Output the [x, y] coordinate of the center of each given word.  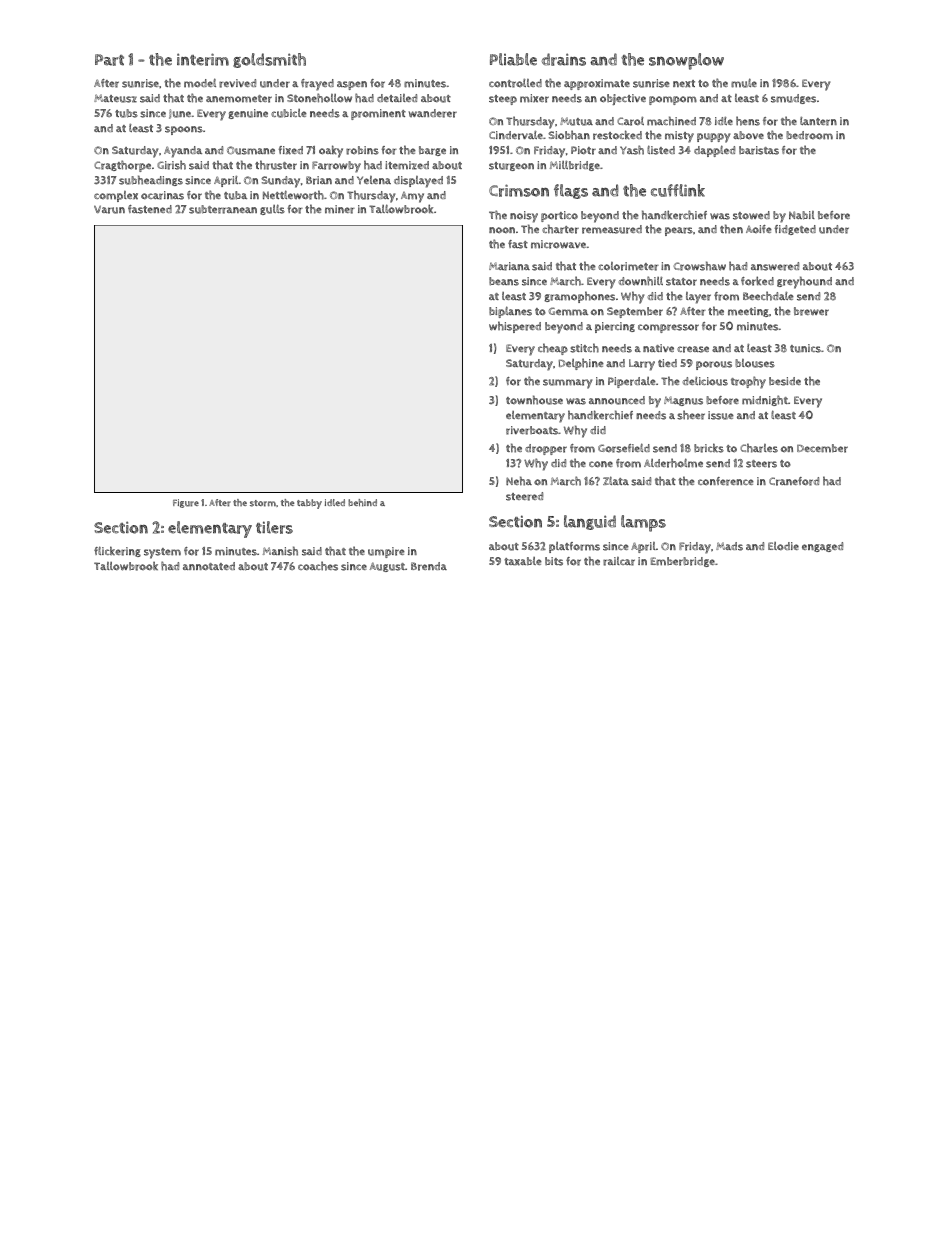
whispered [515, 327]
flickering [117, 551]
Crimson [519, 190]
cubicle [289, 113]
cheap [553, 349]
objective [623, 99]
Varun [109, 209]
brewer [811, 311]
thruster [276, 165]
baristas [759, 150]
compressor [668, 328]
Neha [519, 481]
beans [504, 281]
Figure [186, 503]
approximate [597, 84]
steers [761, 464]
